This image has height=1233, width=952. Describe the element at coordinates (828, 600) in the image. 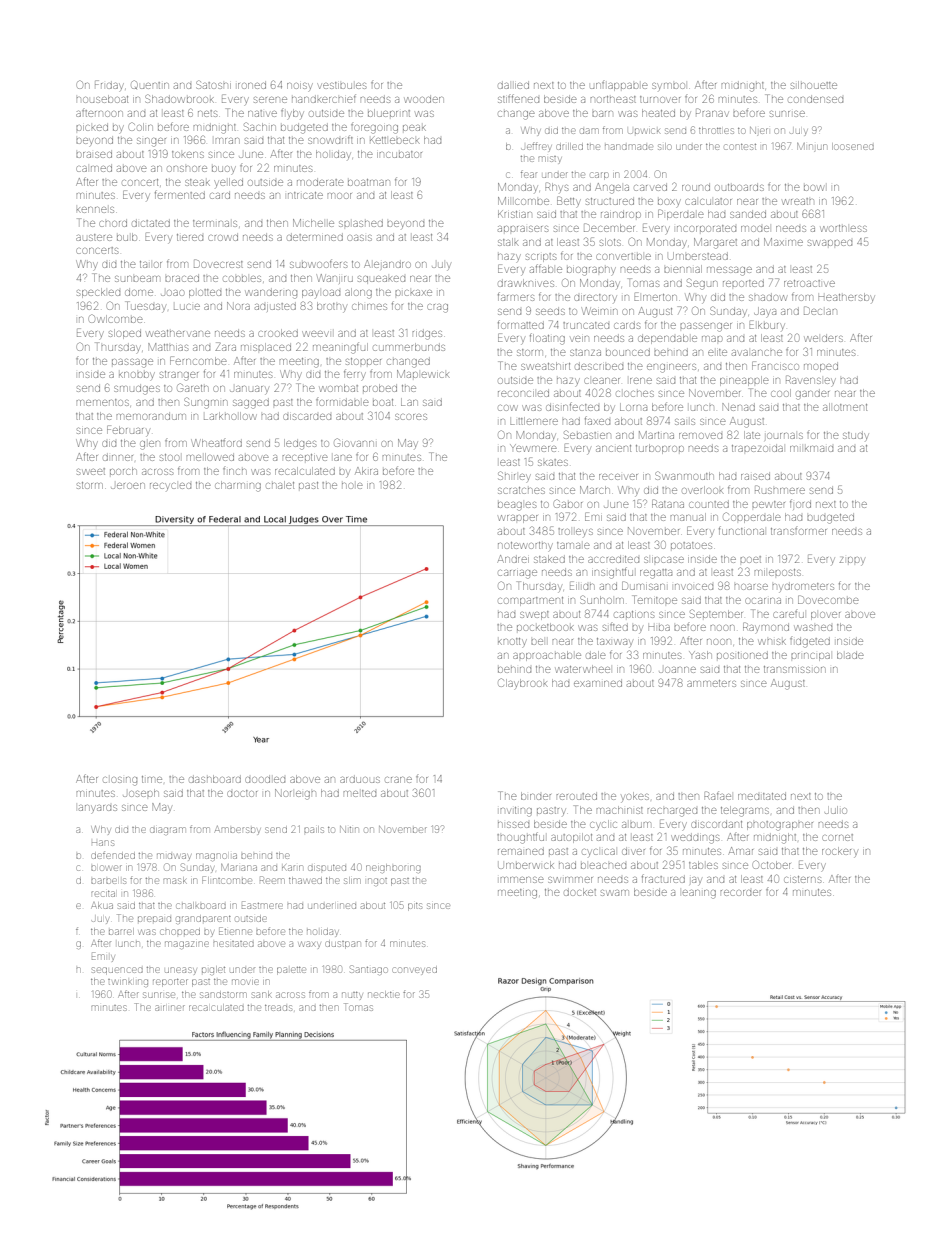

I see `Dovecombe` at that location.
